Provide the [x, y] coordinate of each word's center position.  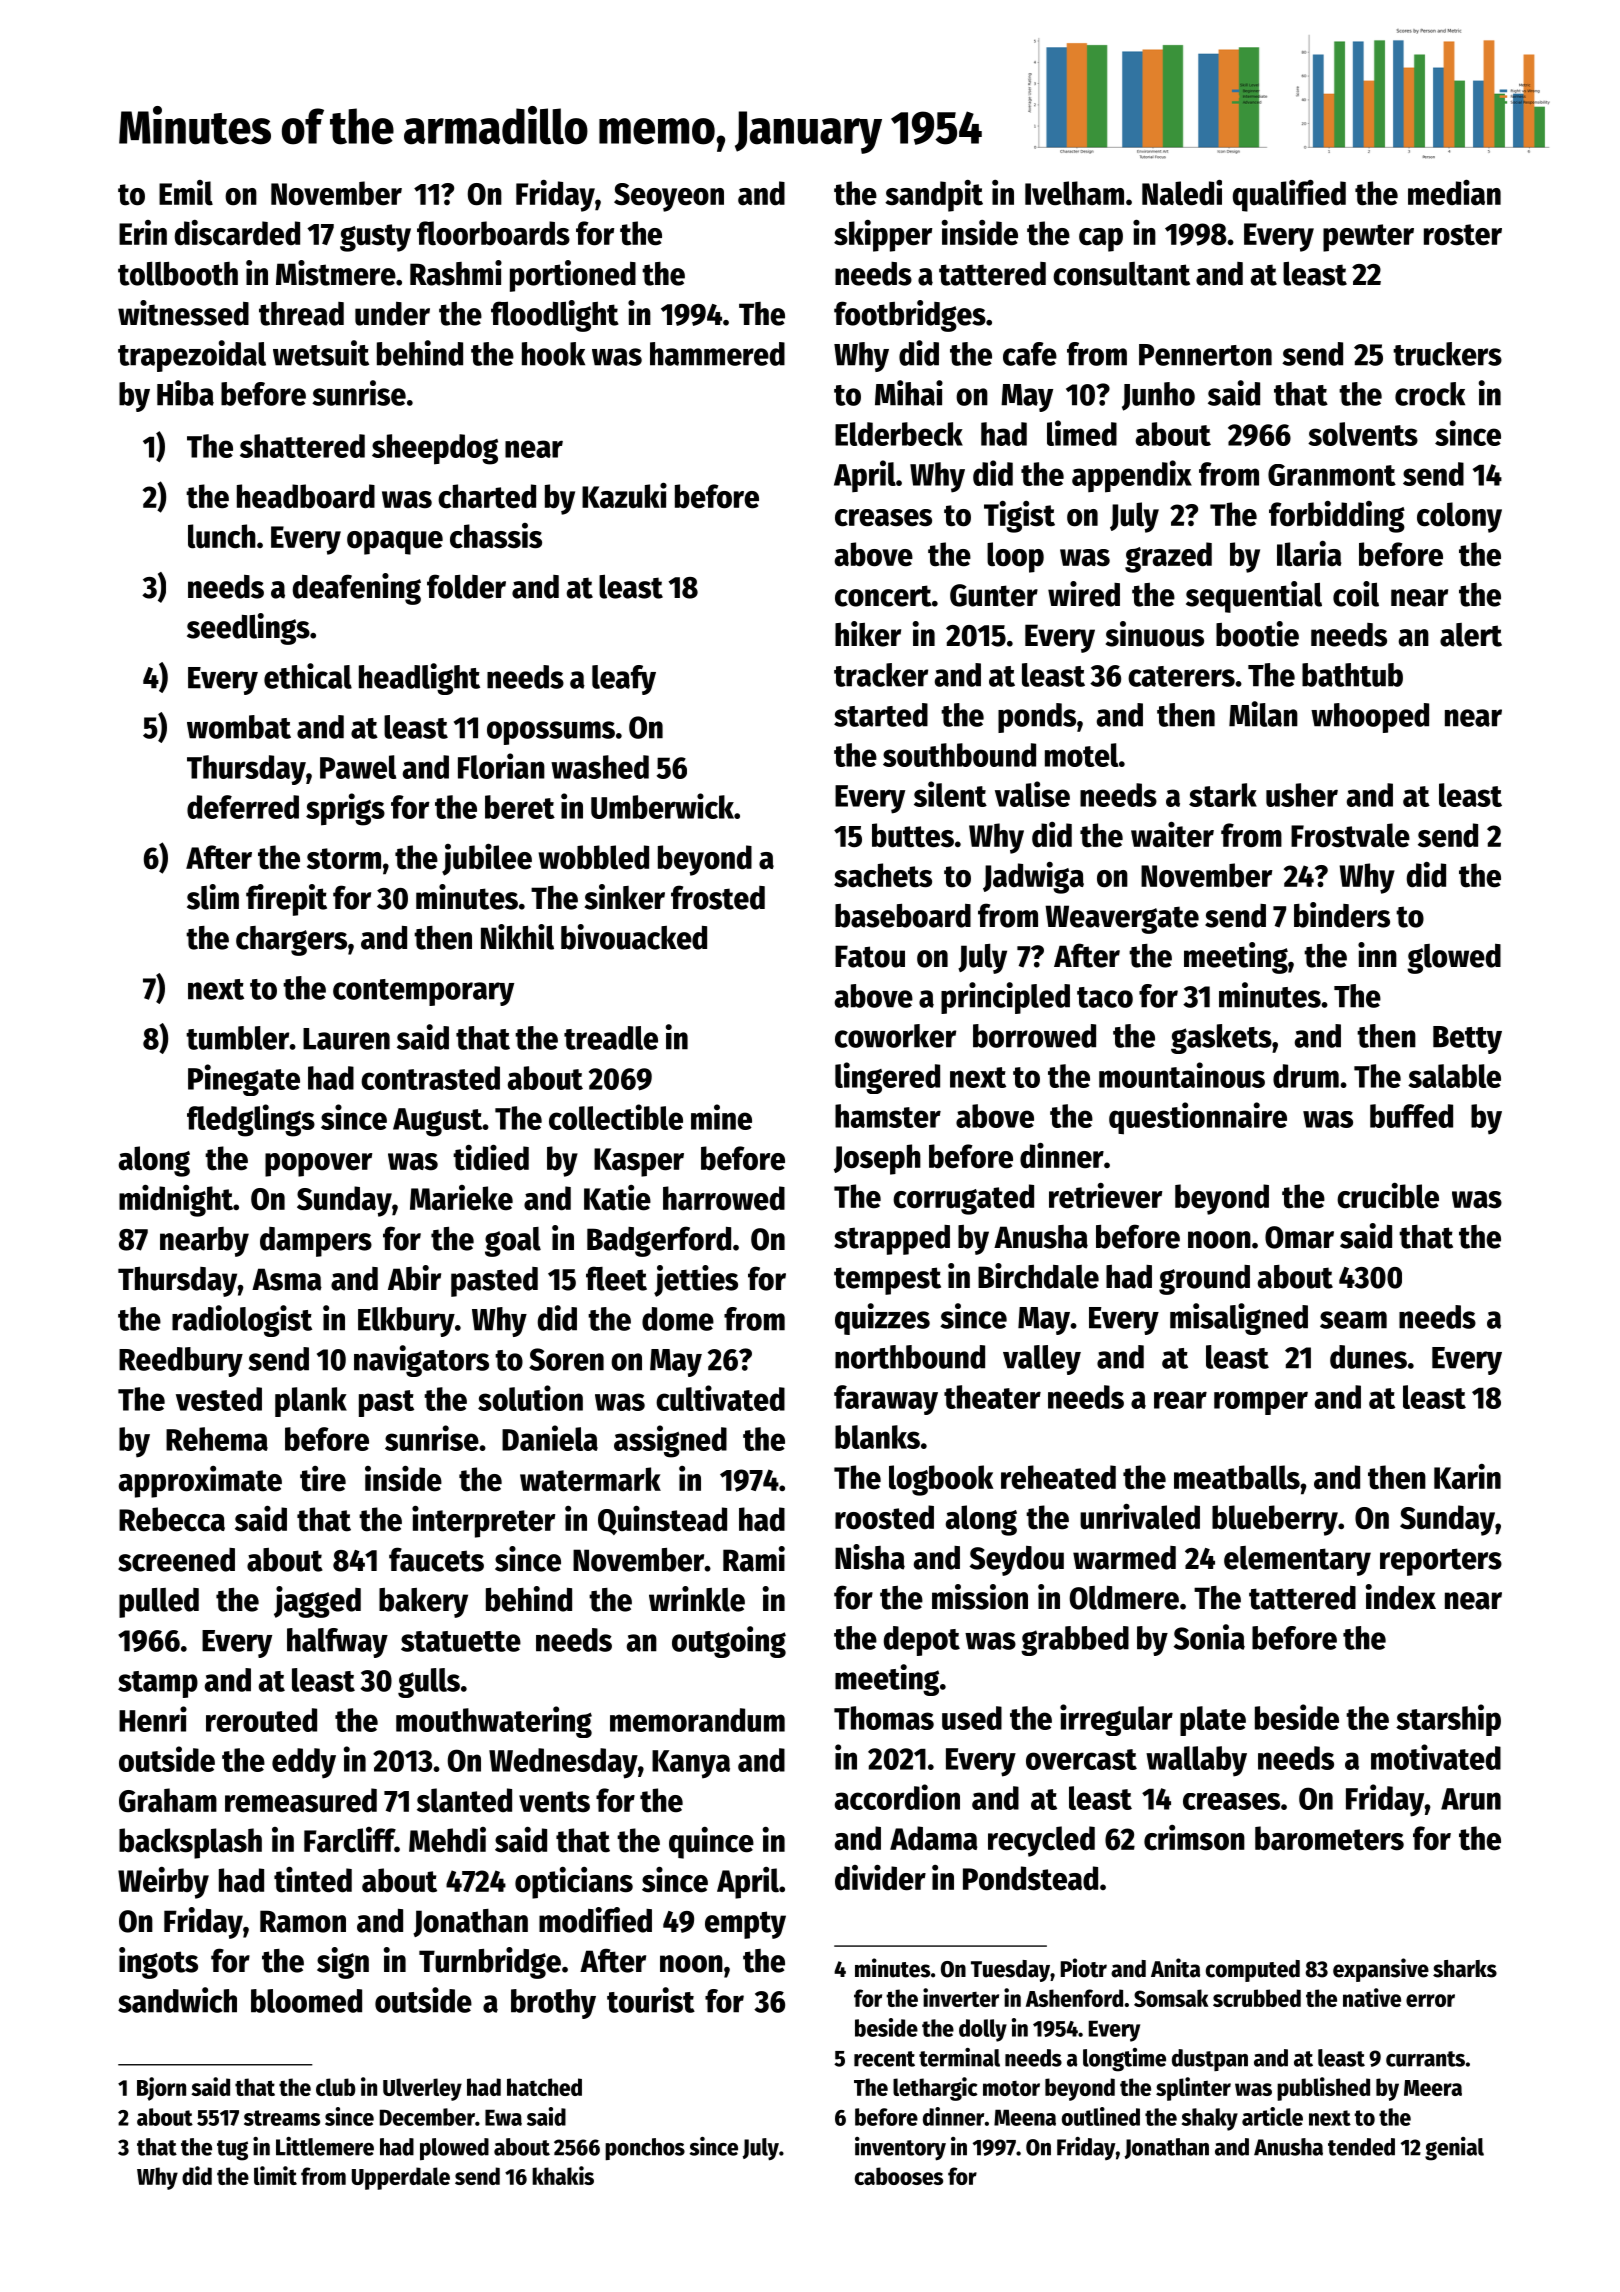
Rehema [217, 1439]
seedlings [248, 629]
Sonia [1209, 1637]
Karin [1467, 1477]
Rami [754, 1559]
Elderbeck [899, 434]
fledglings [251, 1120]
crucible [1388, 1196]
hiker [868, 634]
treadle [611, 1038]
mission [980, 1597]
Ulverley [422, 2089]
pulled [159, 1603]
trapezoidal [192, 356]
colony [1459, 517]
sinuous [1155, 634]
